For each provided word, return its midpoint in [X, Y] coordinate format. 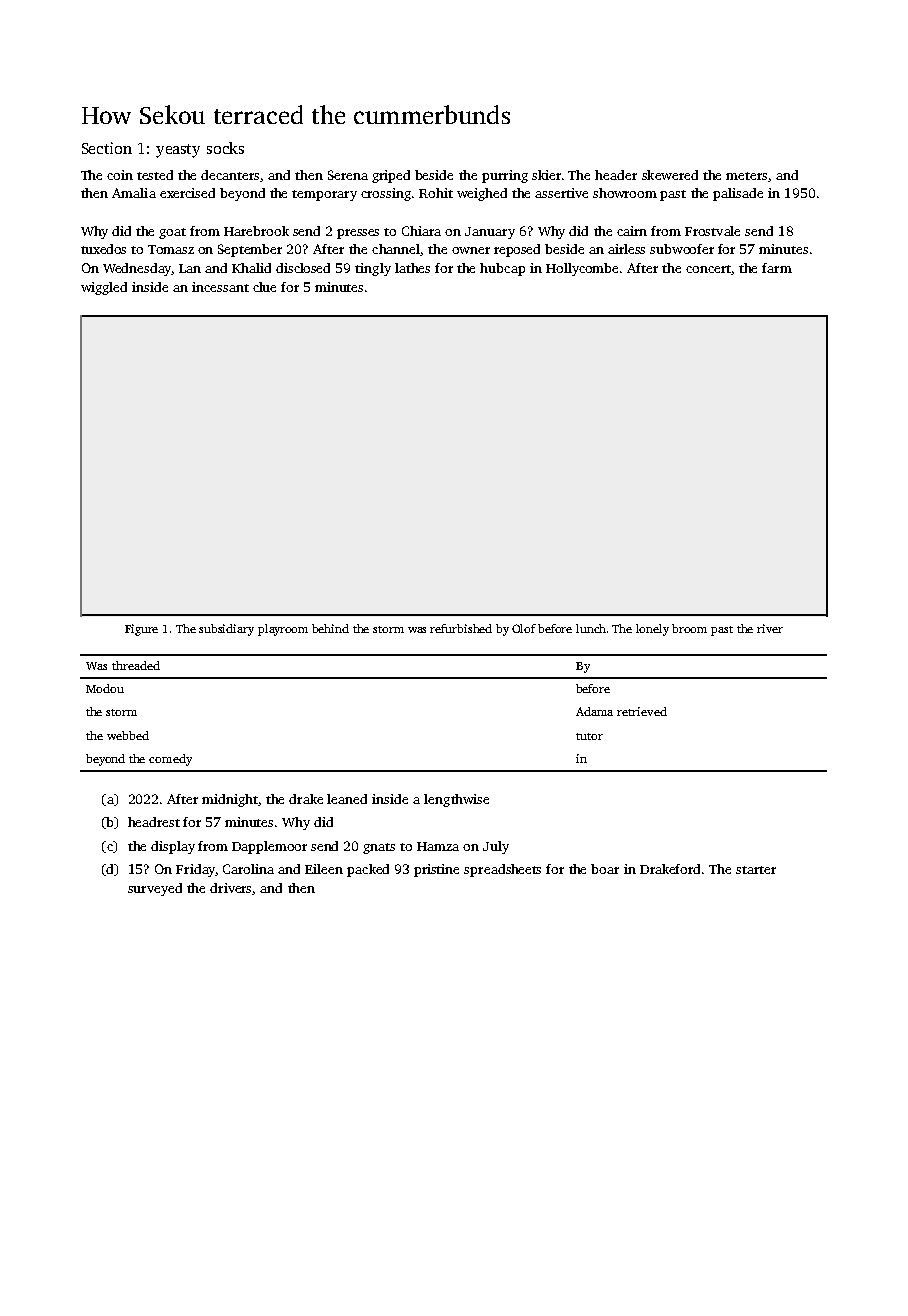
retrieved [642, 711]
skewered [670, 175]
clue [264, 287]
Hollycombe [582, 269]
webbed [128, 735]
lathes [412, 268]
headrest [154, 822]
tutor [589, 736]
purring [505, 176]
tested [155, 175]
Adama [594, 711]
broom [689, 628]
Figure [141, 630]
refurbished [461, 628]
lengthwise [456, 800]
